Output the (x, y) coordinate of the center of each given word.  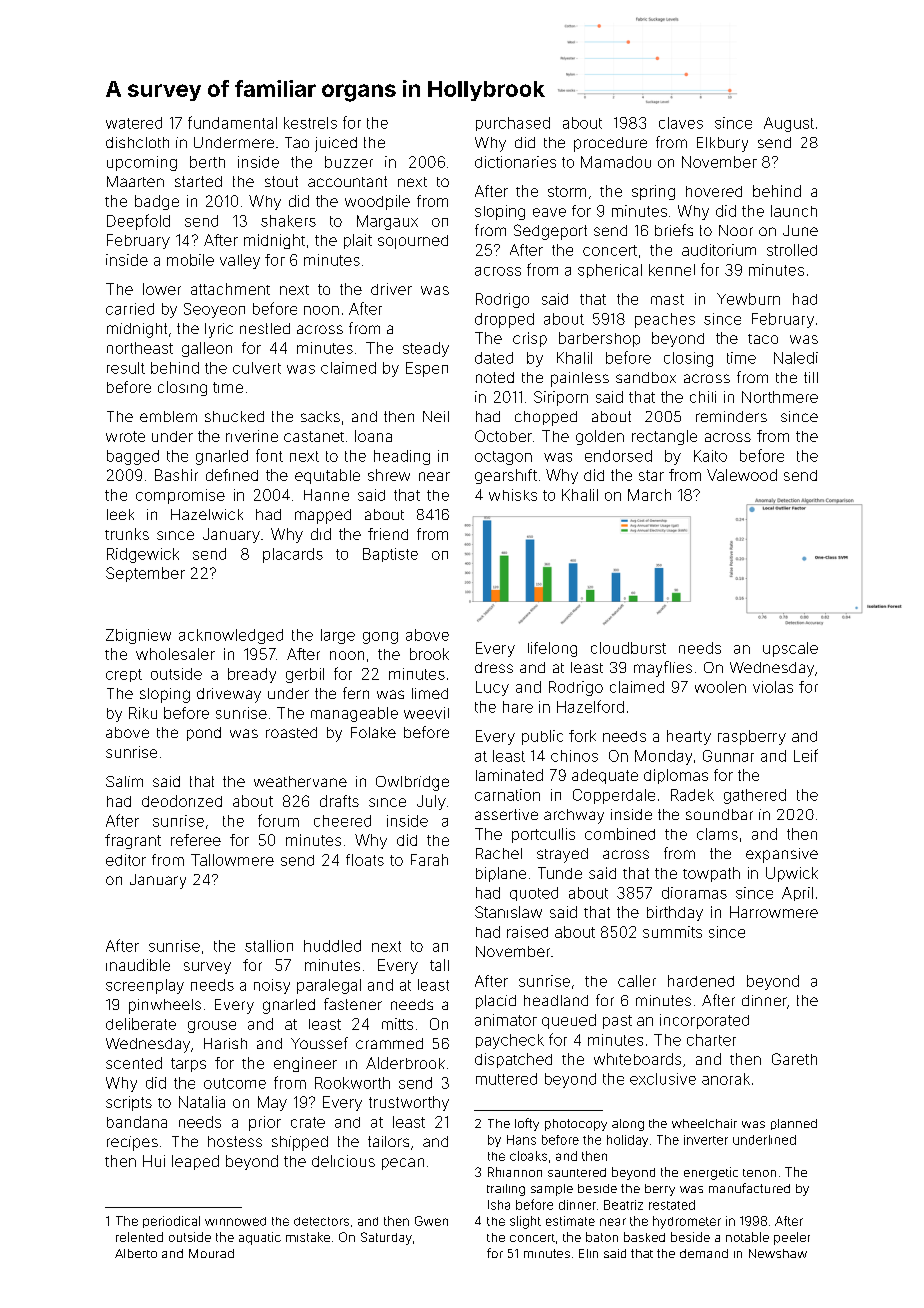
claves (681, 123)
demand (704, 1253)
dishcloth (137, 142)
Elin (588, 1253)
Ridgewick (143, 555)
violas (773, 687)
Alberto (136, 1253)
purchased (513, 124)
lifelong (552, 649)
